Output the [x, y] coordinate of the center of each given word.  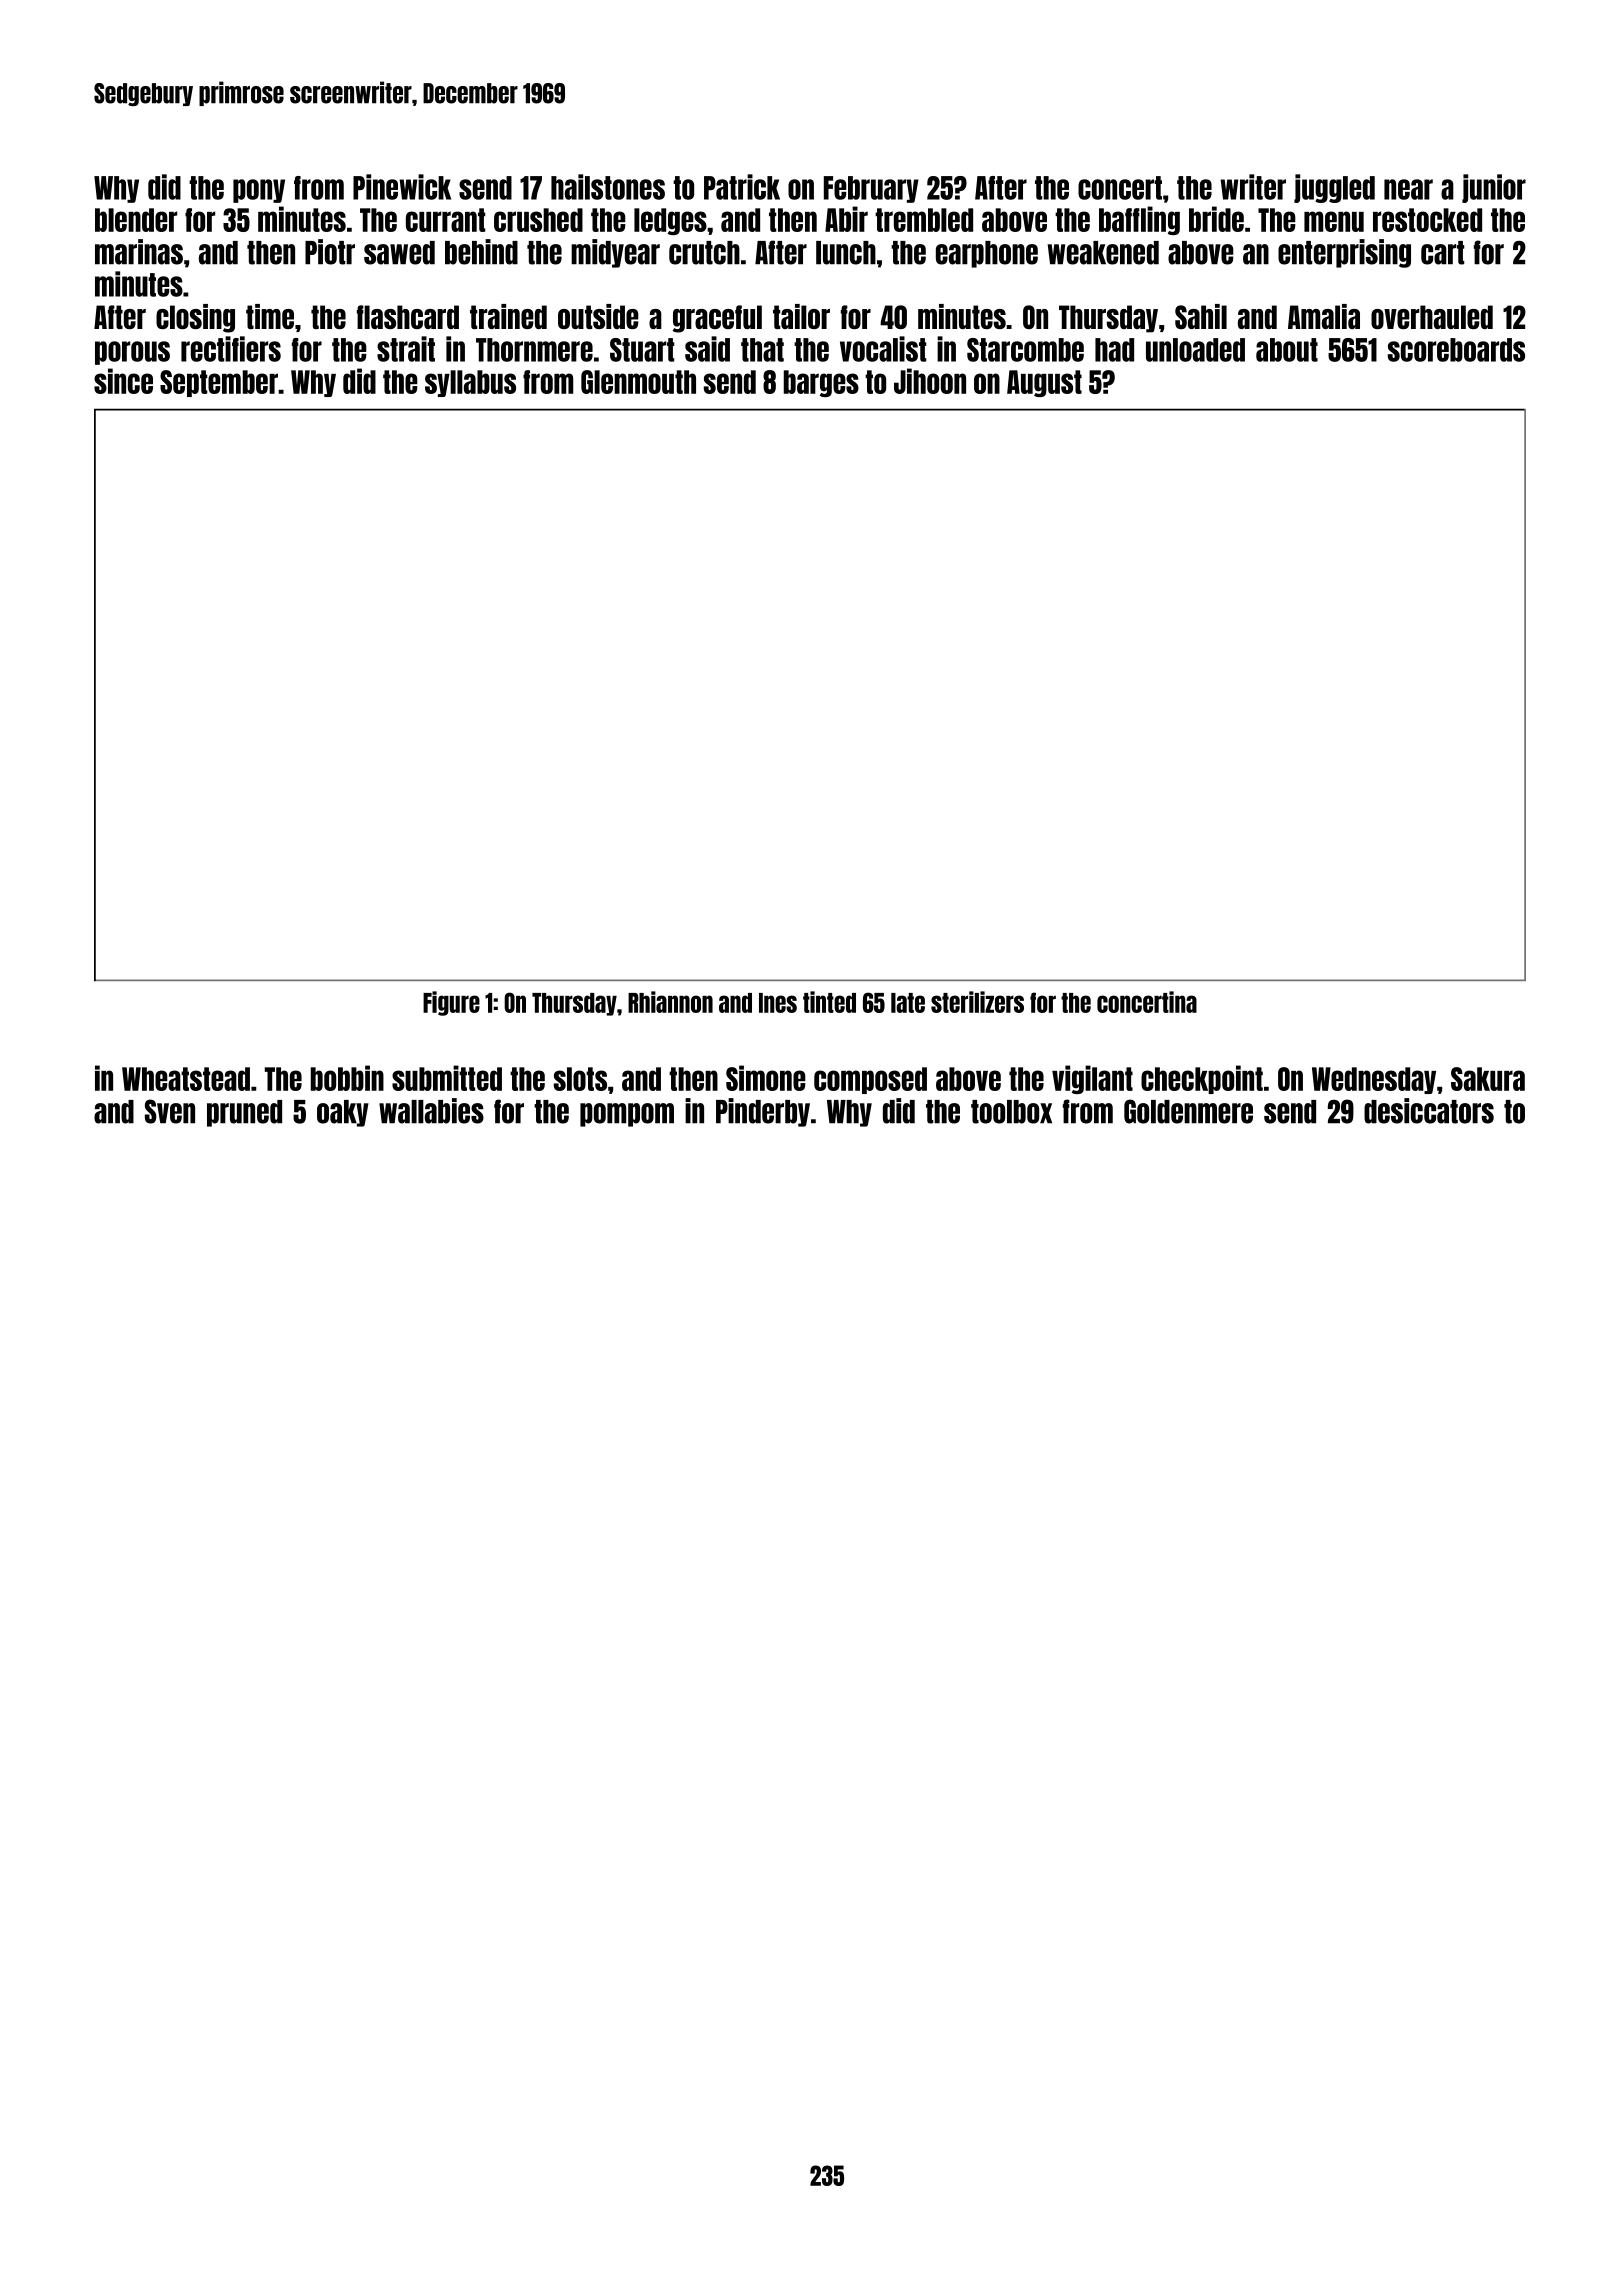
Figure [451, 1003]
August [1044, 383]
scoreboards [1456, 350]
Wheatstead [186, 1079]
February [871, 189]
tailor [801, 316]
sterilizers [977, 1002]
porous [132, 353]
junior [1494, 188]
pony [259, 191]
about [1287, 350]
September [219, 383]
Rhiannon [670, 1002]
